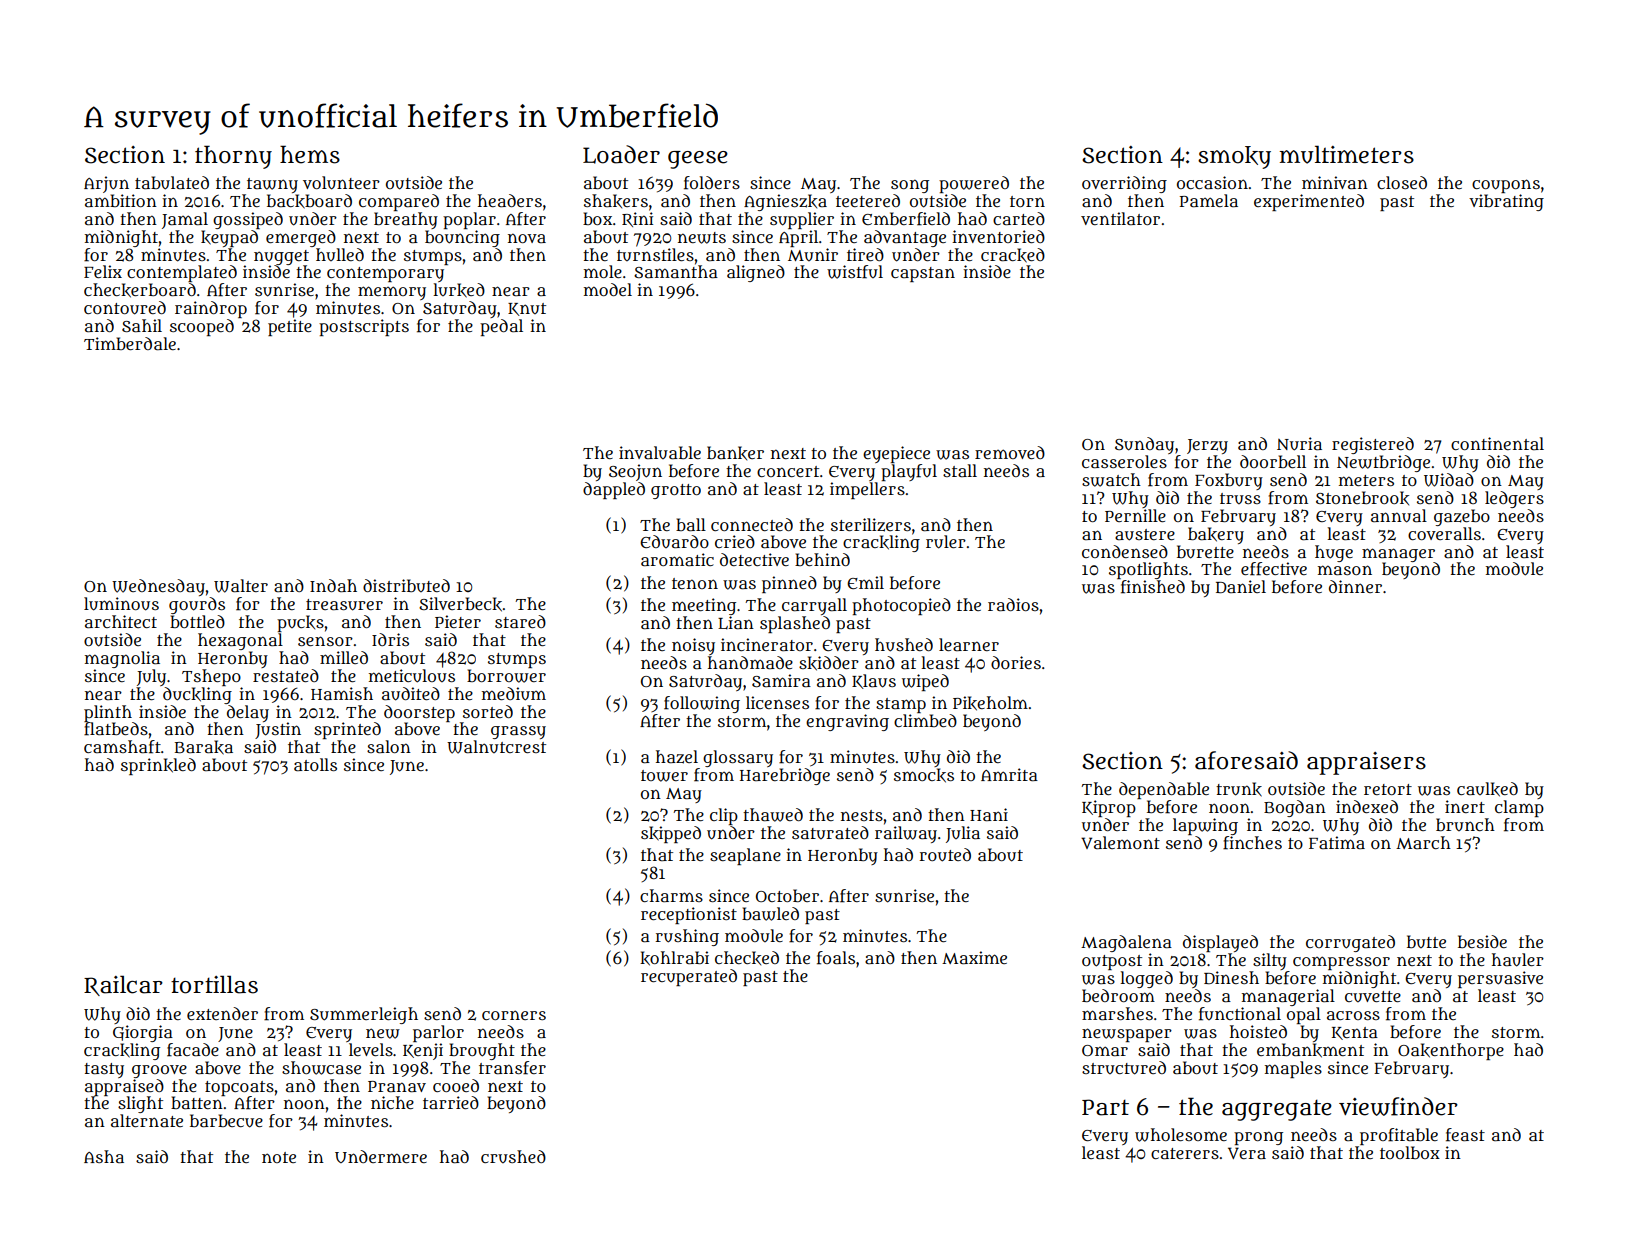  Describe the element at coordinates (1366, 763) in the document. I see `appraisers` at that location.
